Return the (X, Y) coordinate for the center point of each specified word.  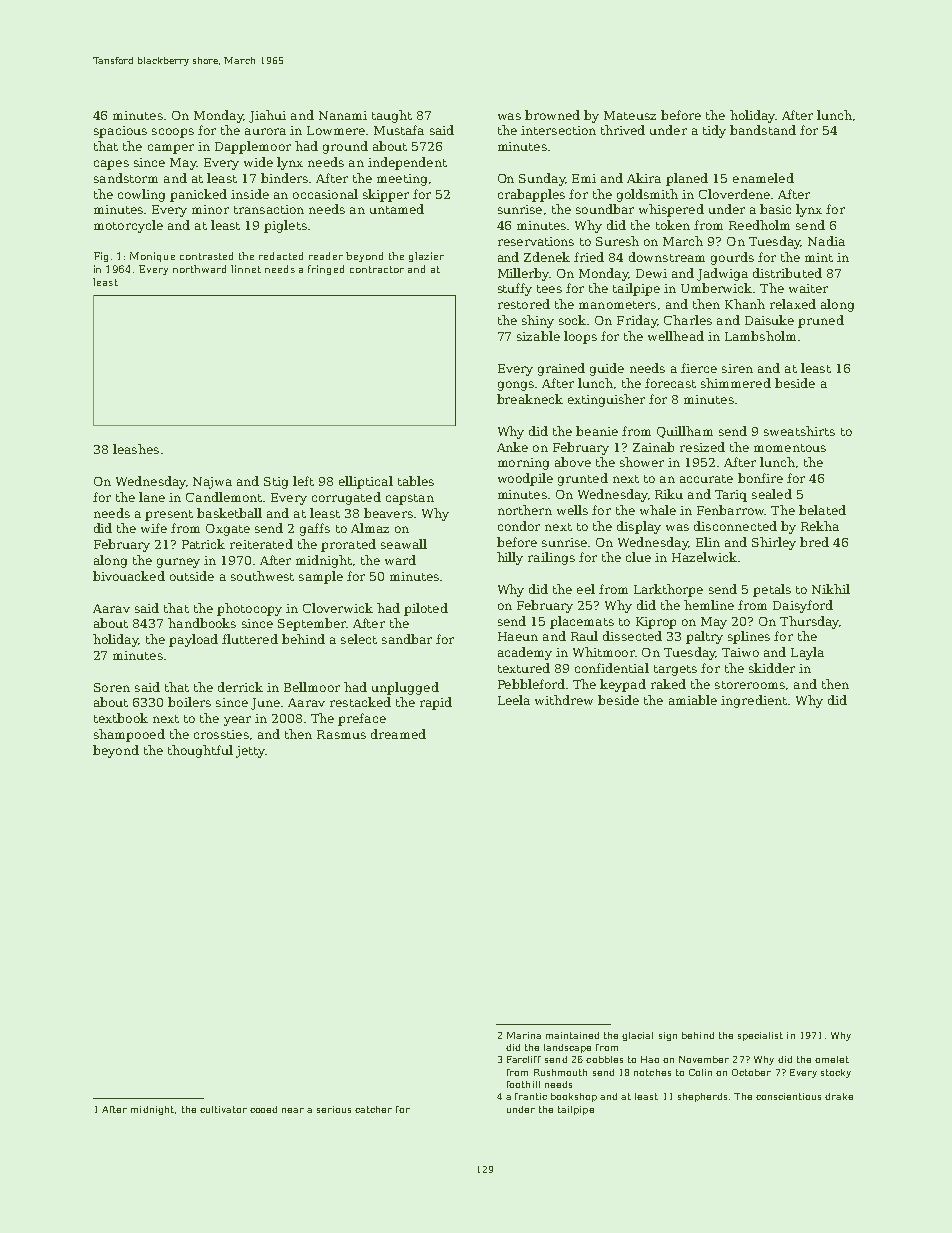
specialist (760, 1036)
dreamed (398, 734)
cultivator (223, 1109)
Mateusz (630, 115)
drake (839, 1096)
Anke (512, 447)
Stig (276, 483)
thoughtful (200, 751)
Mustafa (399, 130)
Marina (524, 1035)
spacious (120, 132)
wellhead (676, 336)
